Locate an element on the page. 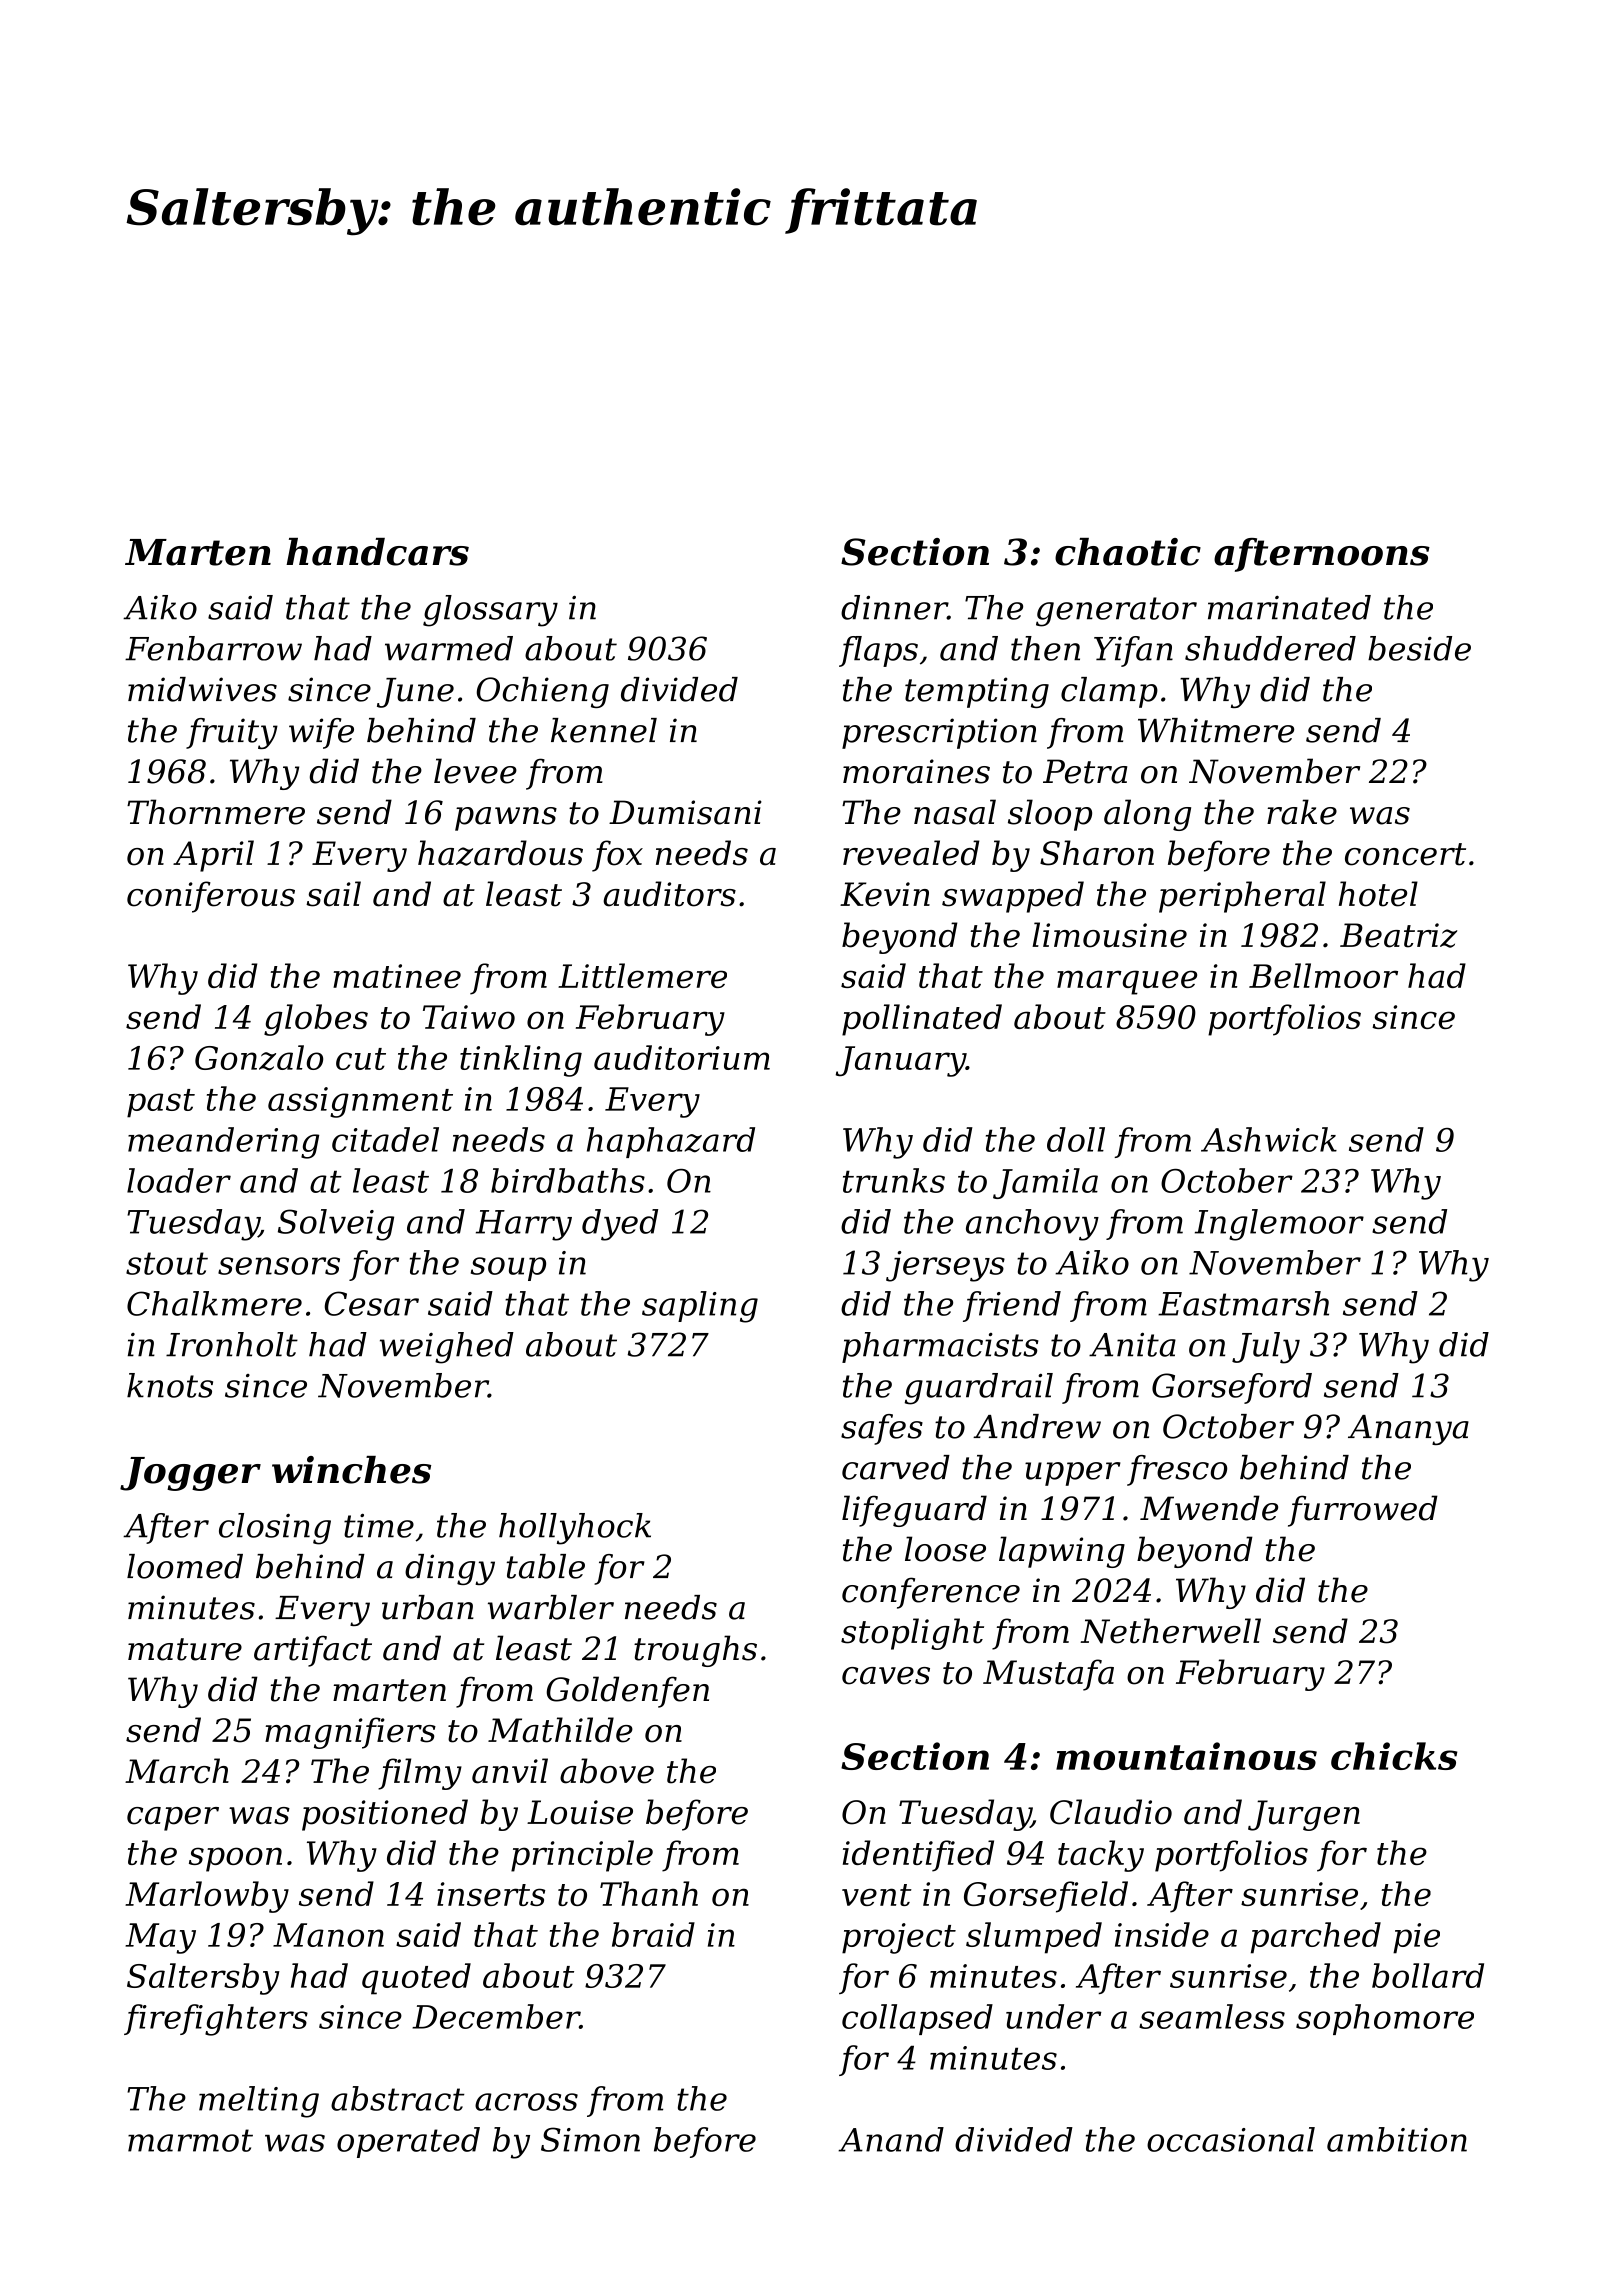 The image size is (1620, 2292). marmot is located at coordinates (190, 2140).
